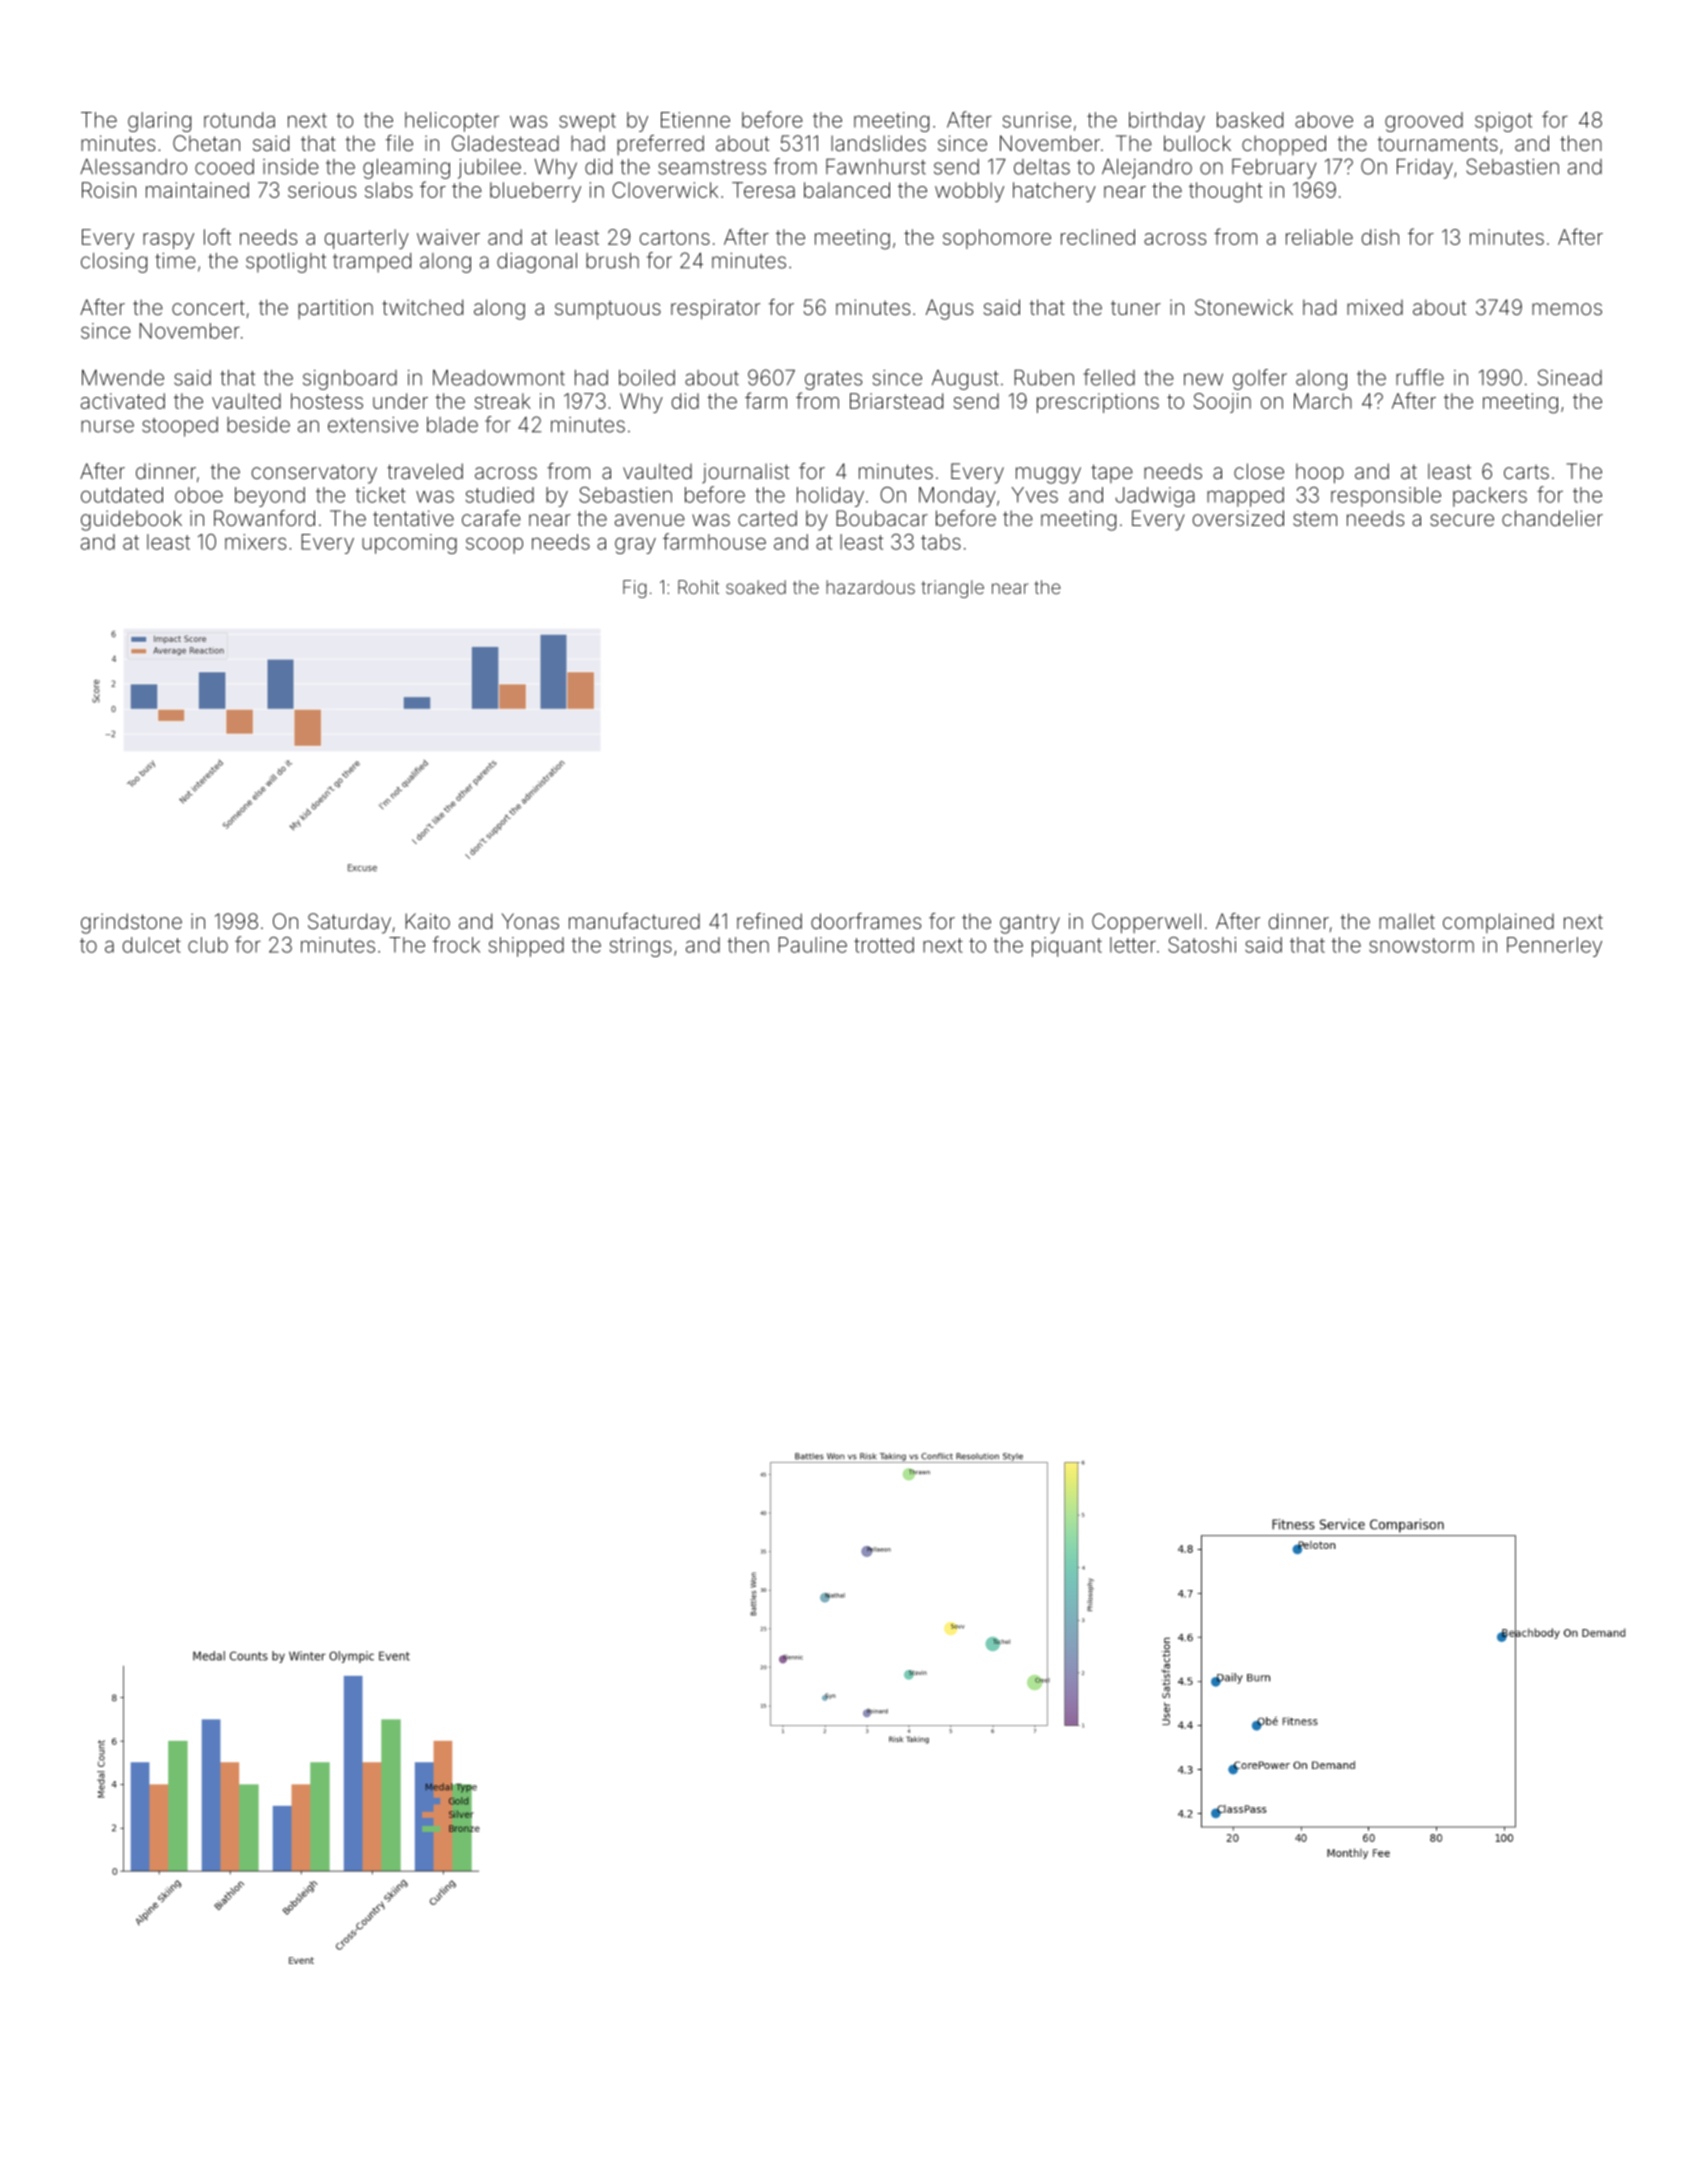  Describe the element at coordinates (1250, 120) in the screenshot. I see `basked` at that location.
